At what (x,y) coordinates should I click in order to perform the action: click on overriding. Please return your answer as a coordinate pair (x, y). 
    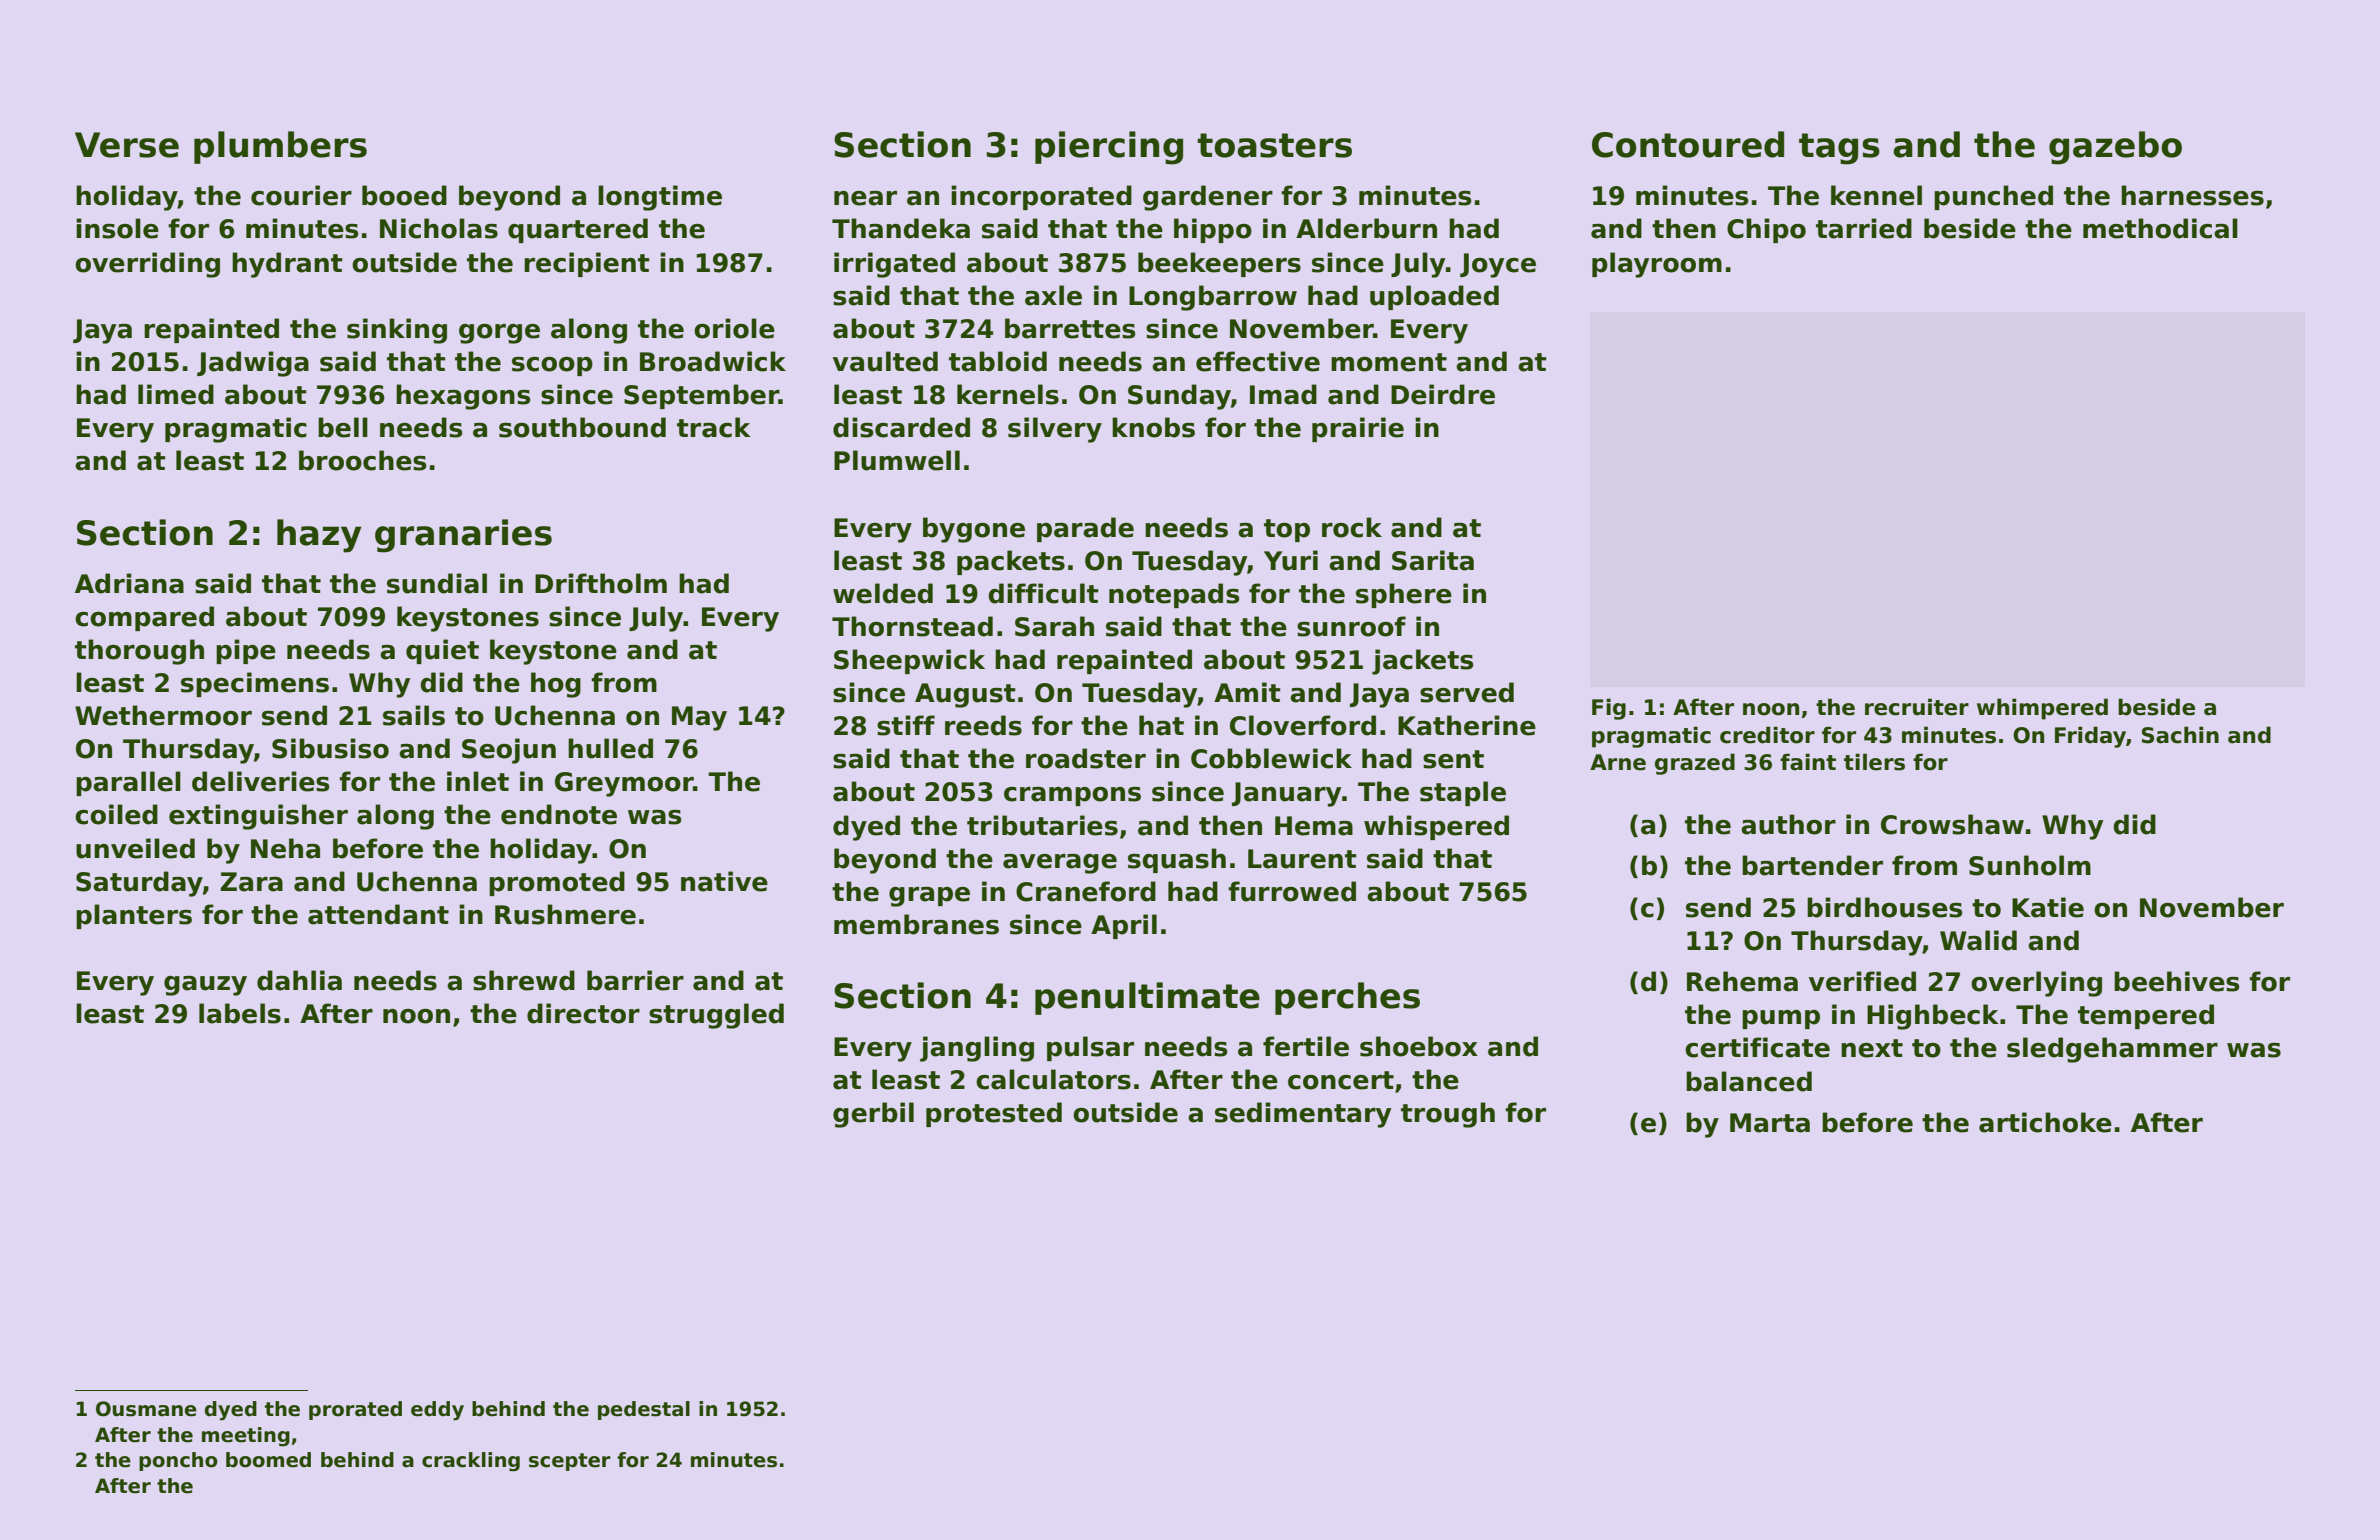
    Looking at the image, I should click on (147, 265).
